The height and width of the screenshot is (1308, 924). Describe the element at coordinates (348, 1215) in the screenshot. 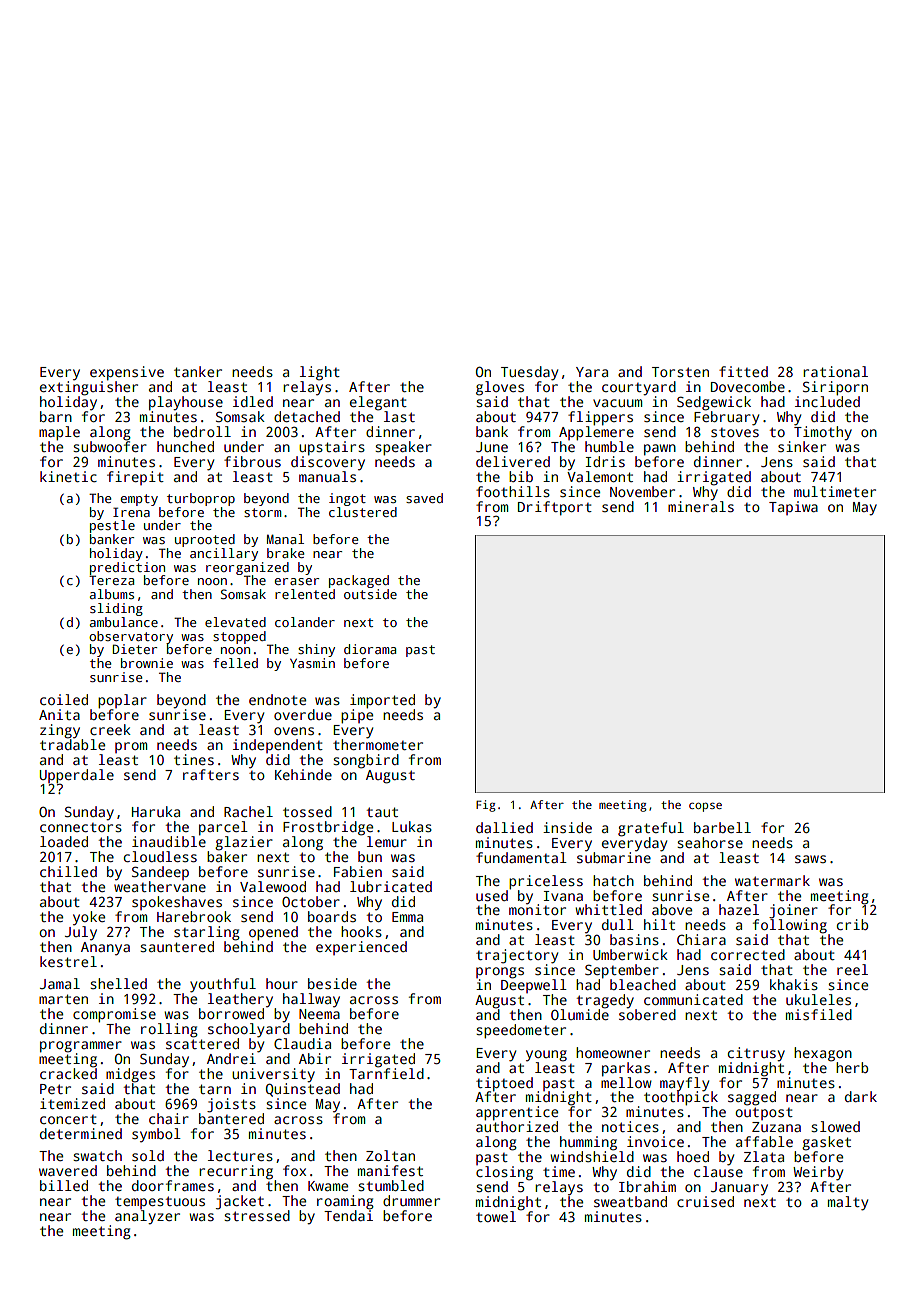

I see `Tendai` at that location.
